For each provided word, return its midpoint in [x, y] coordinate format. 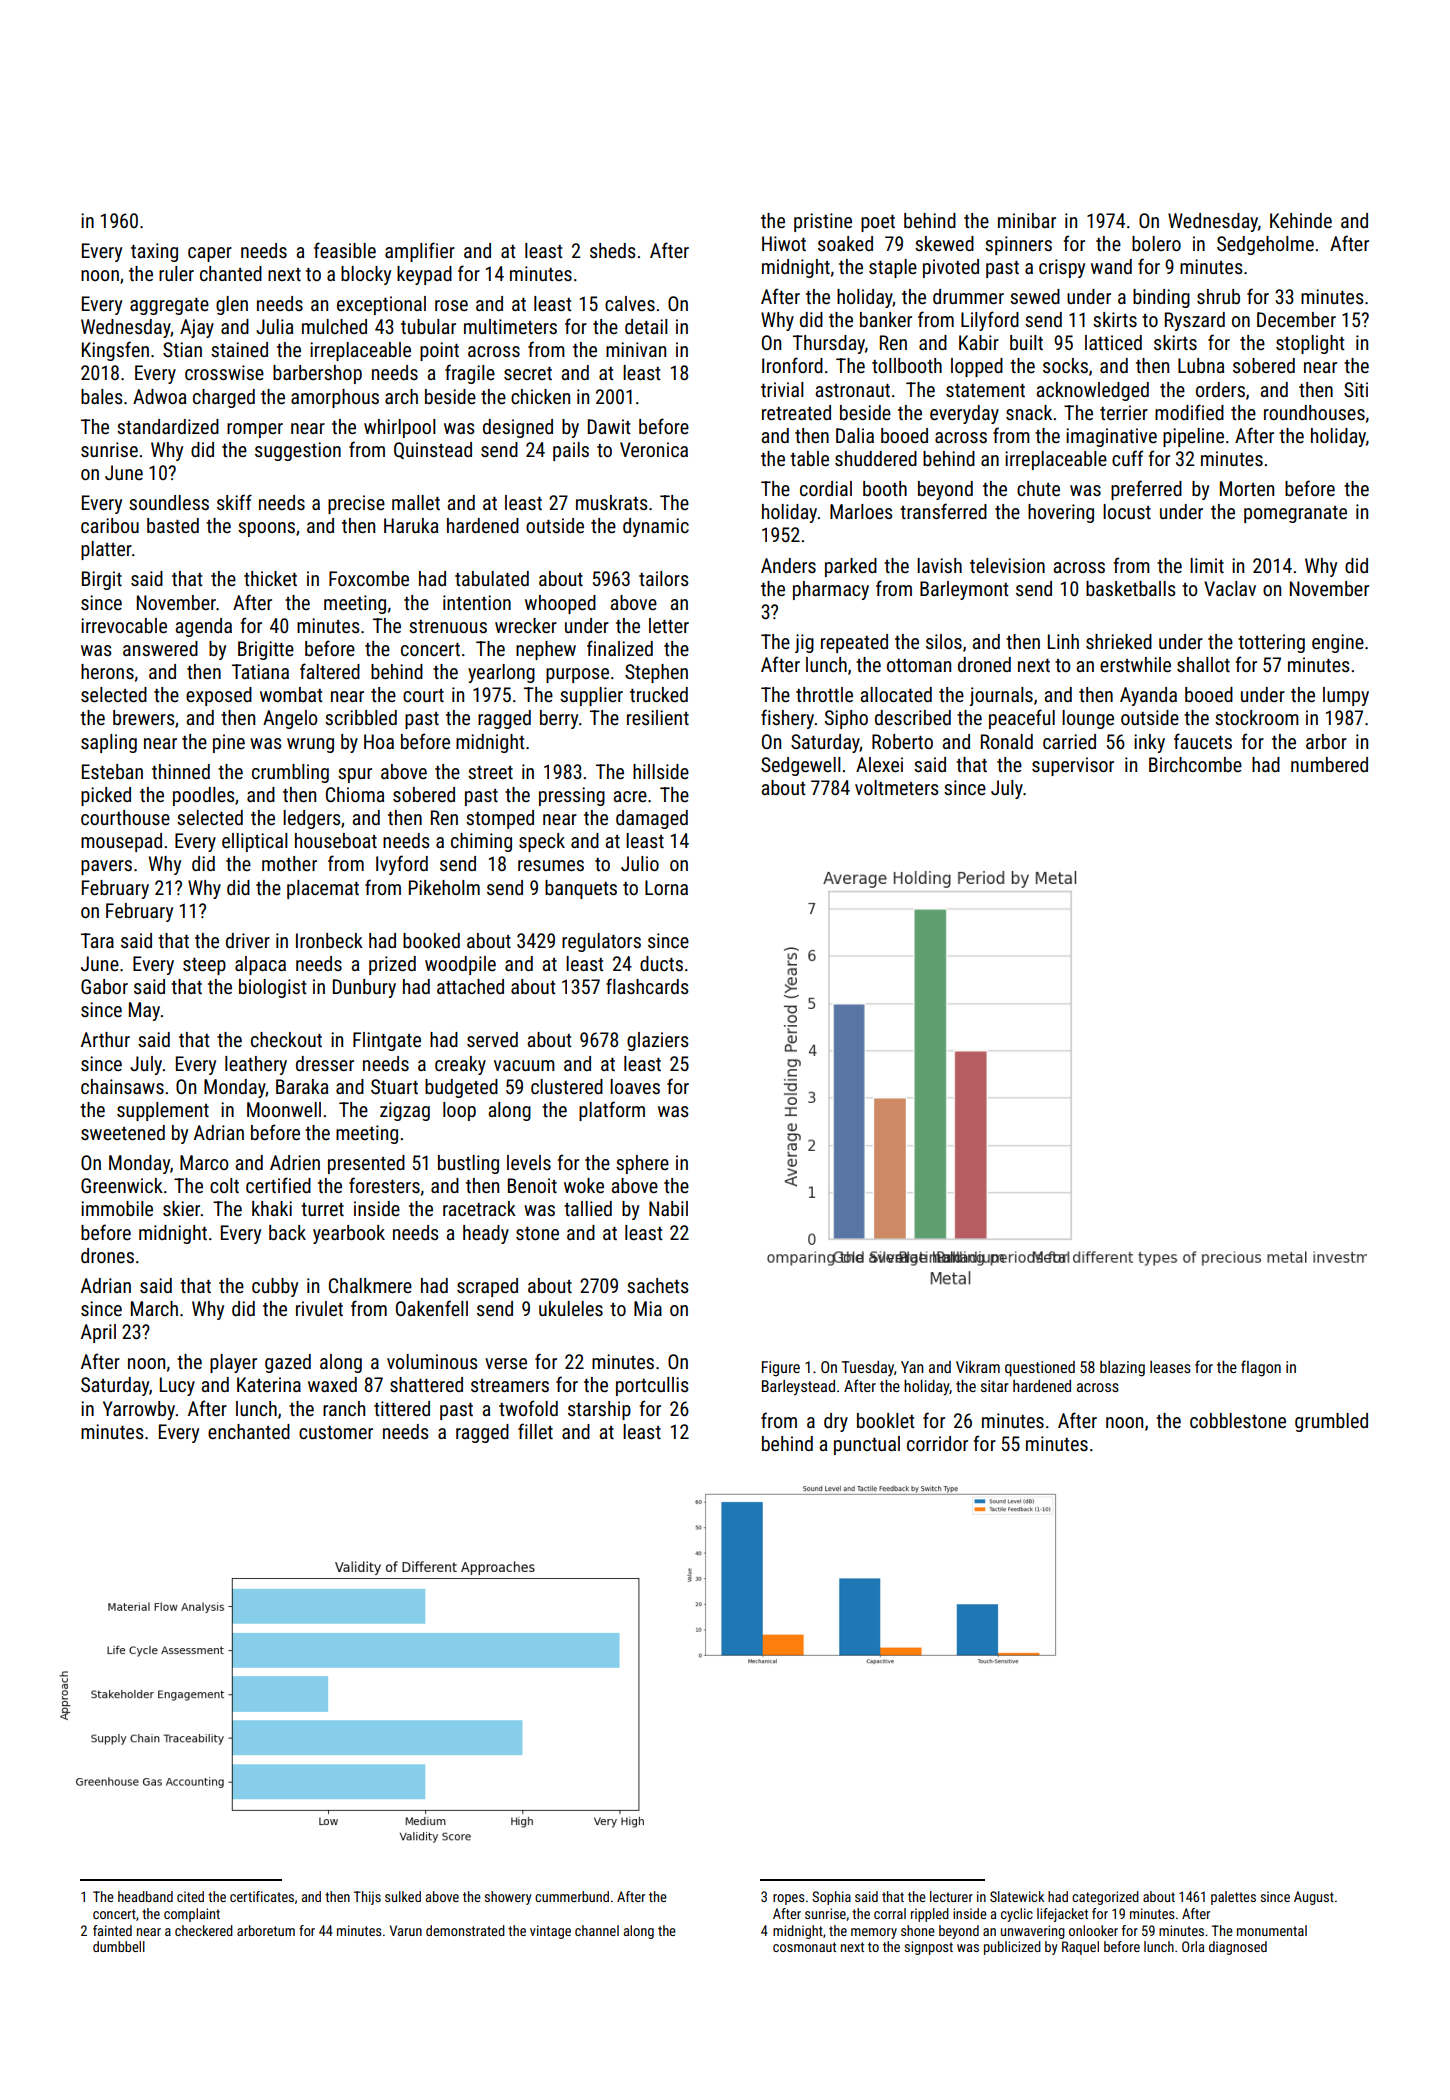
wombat [291, 694]
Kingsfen [115, 351]
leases [1170, 1367]
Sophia [831, 1898]
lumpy [1346, 696]
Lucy [177, 1386]
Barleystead [798, 1388]
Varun [406, 1930]
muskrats [612, 502]
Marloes [861, 511]
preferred [1146, 490]
